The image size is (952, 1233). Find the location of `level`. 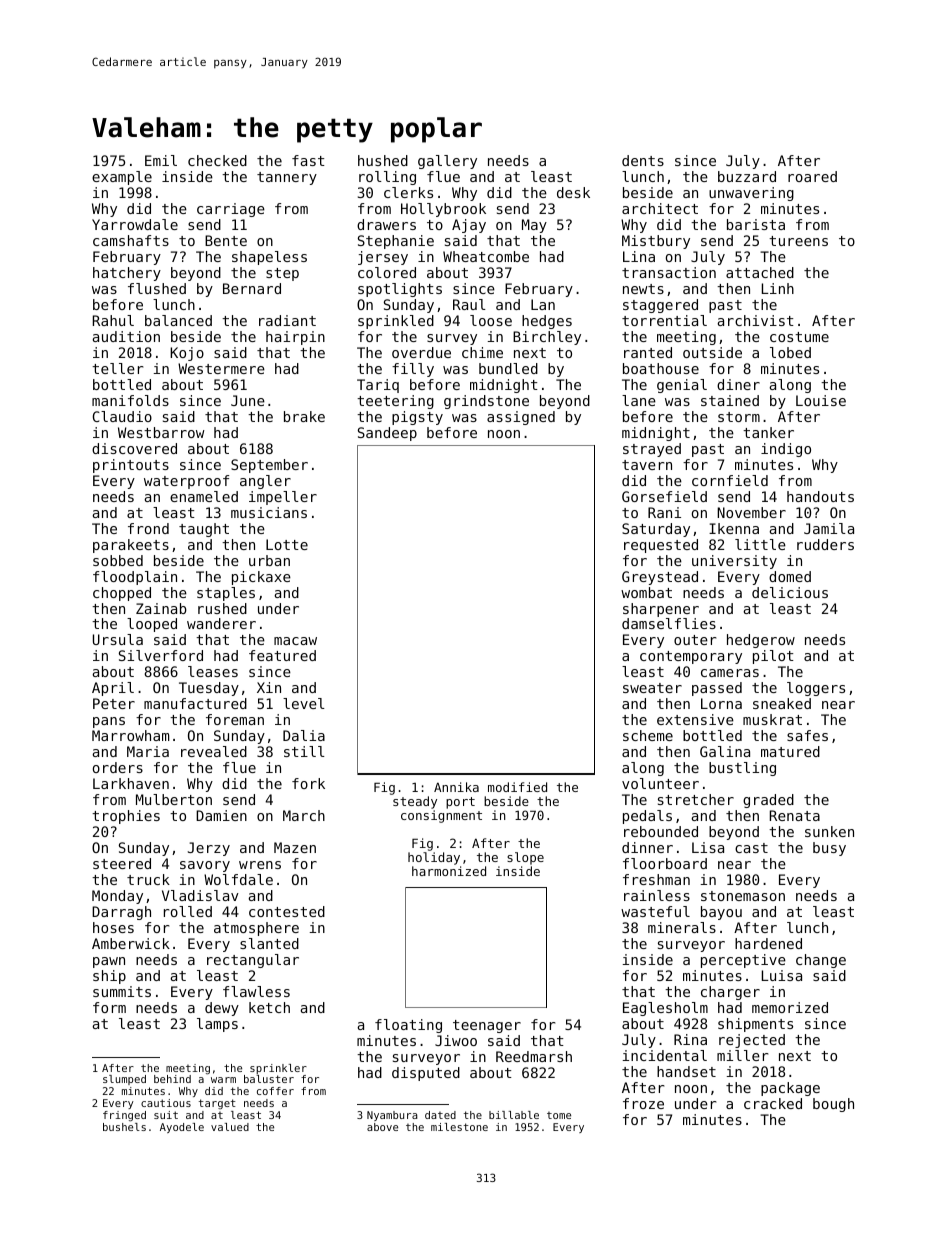

level is located at coordinates (304, 703).
